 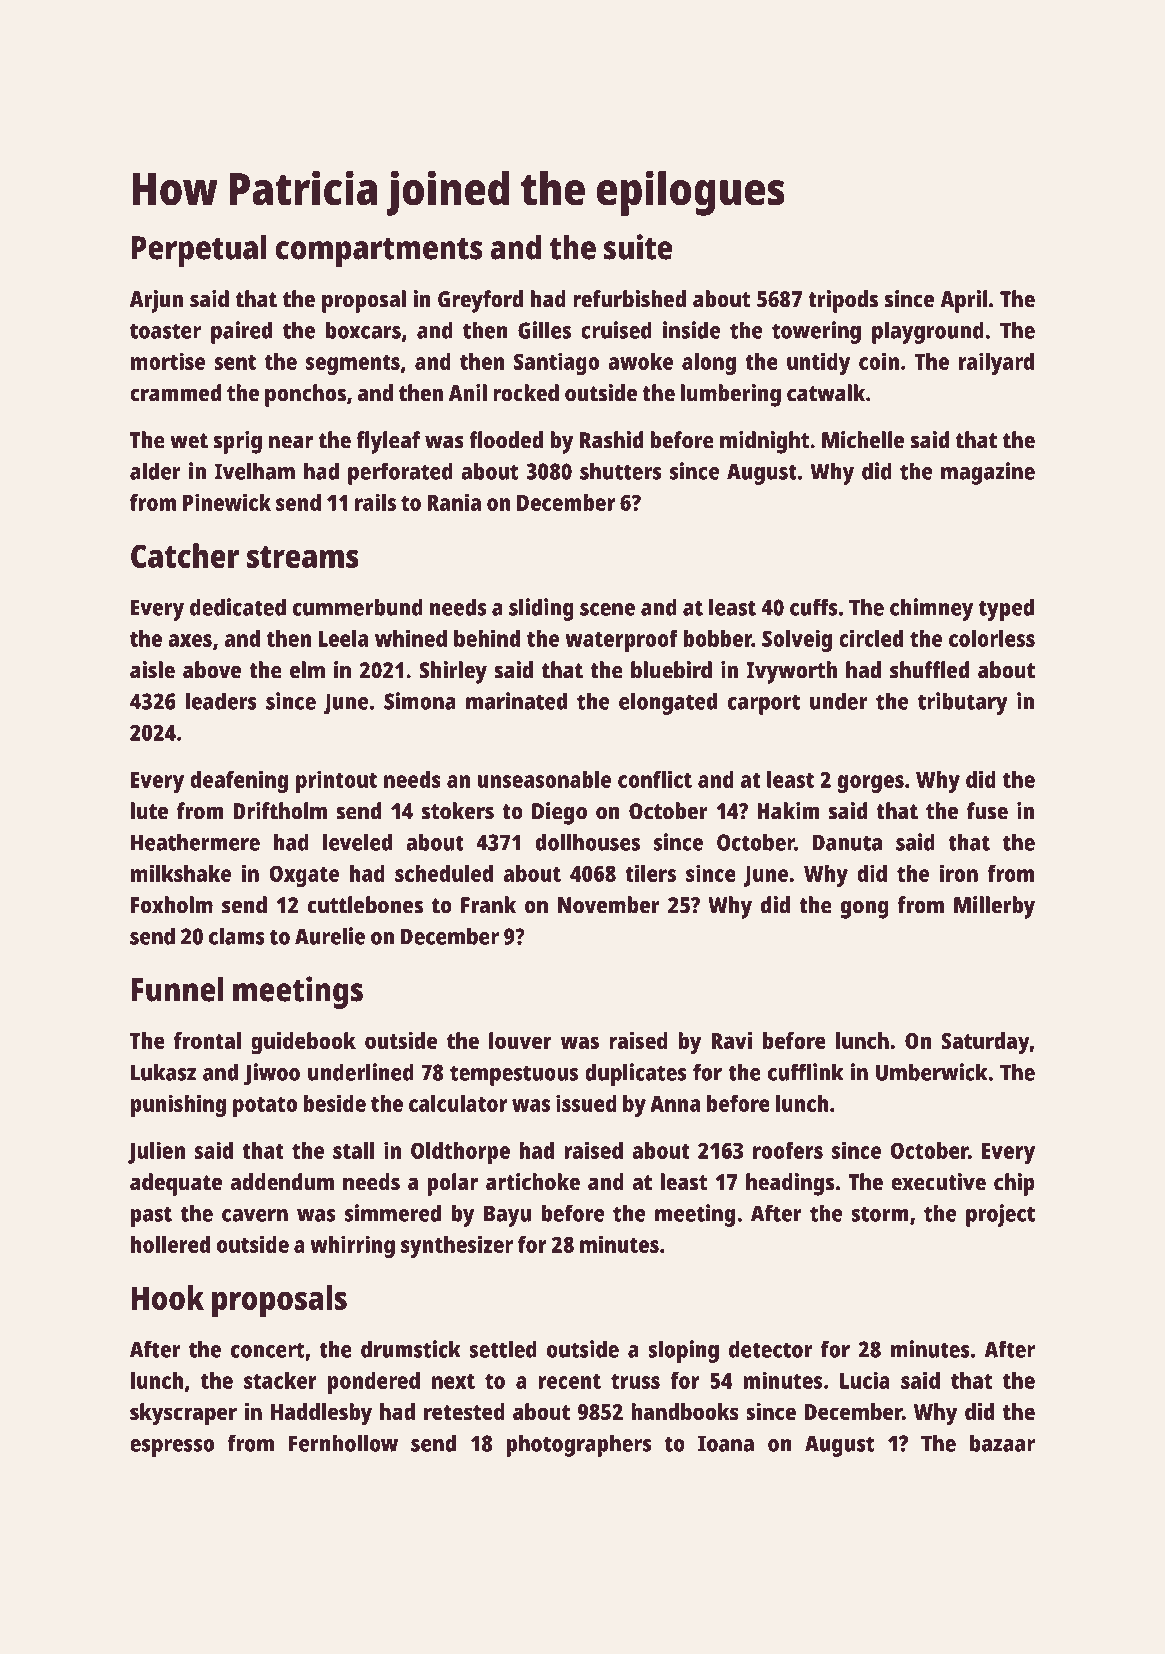 I want to click on lute, so click(x=149, y=811).
